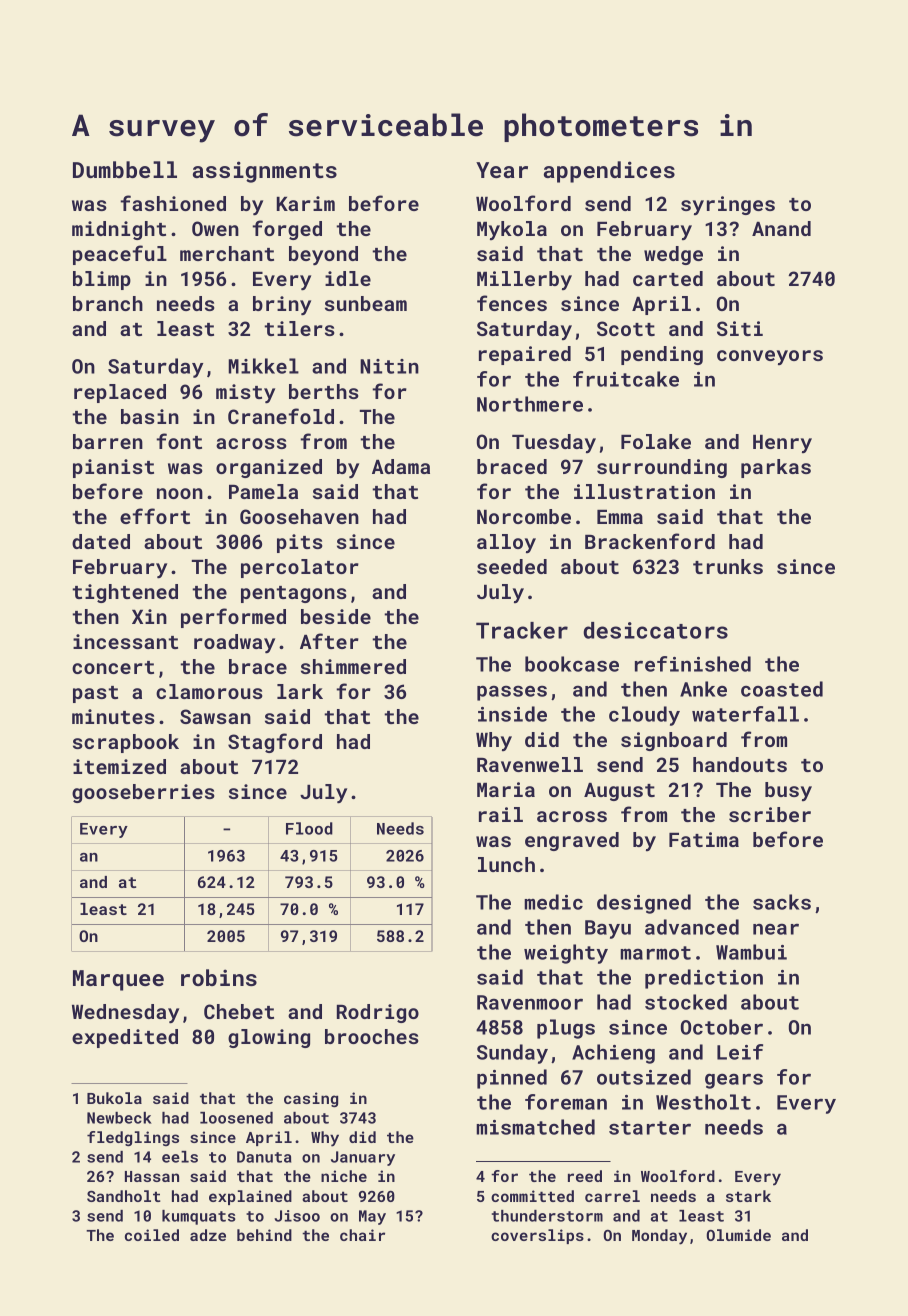 Image resolution: width=908 pixels, height=1316 pixels. Describe the element at coordinates (728, 205) in the page. I see `syringes` at that location.
